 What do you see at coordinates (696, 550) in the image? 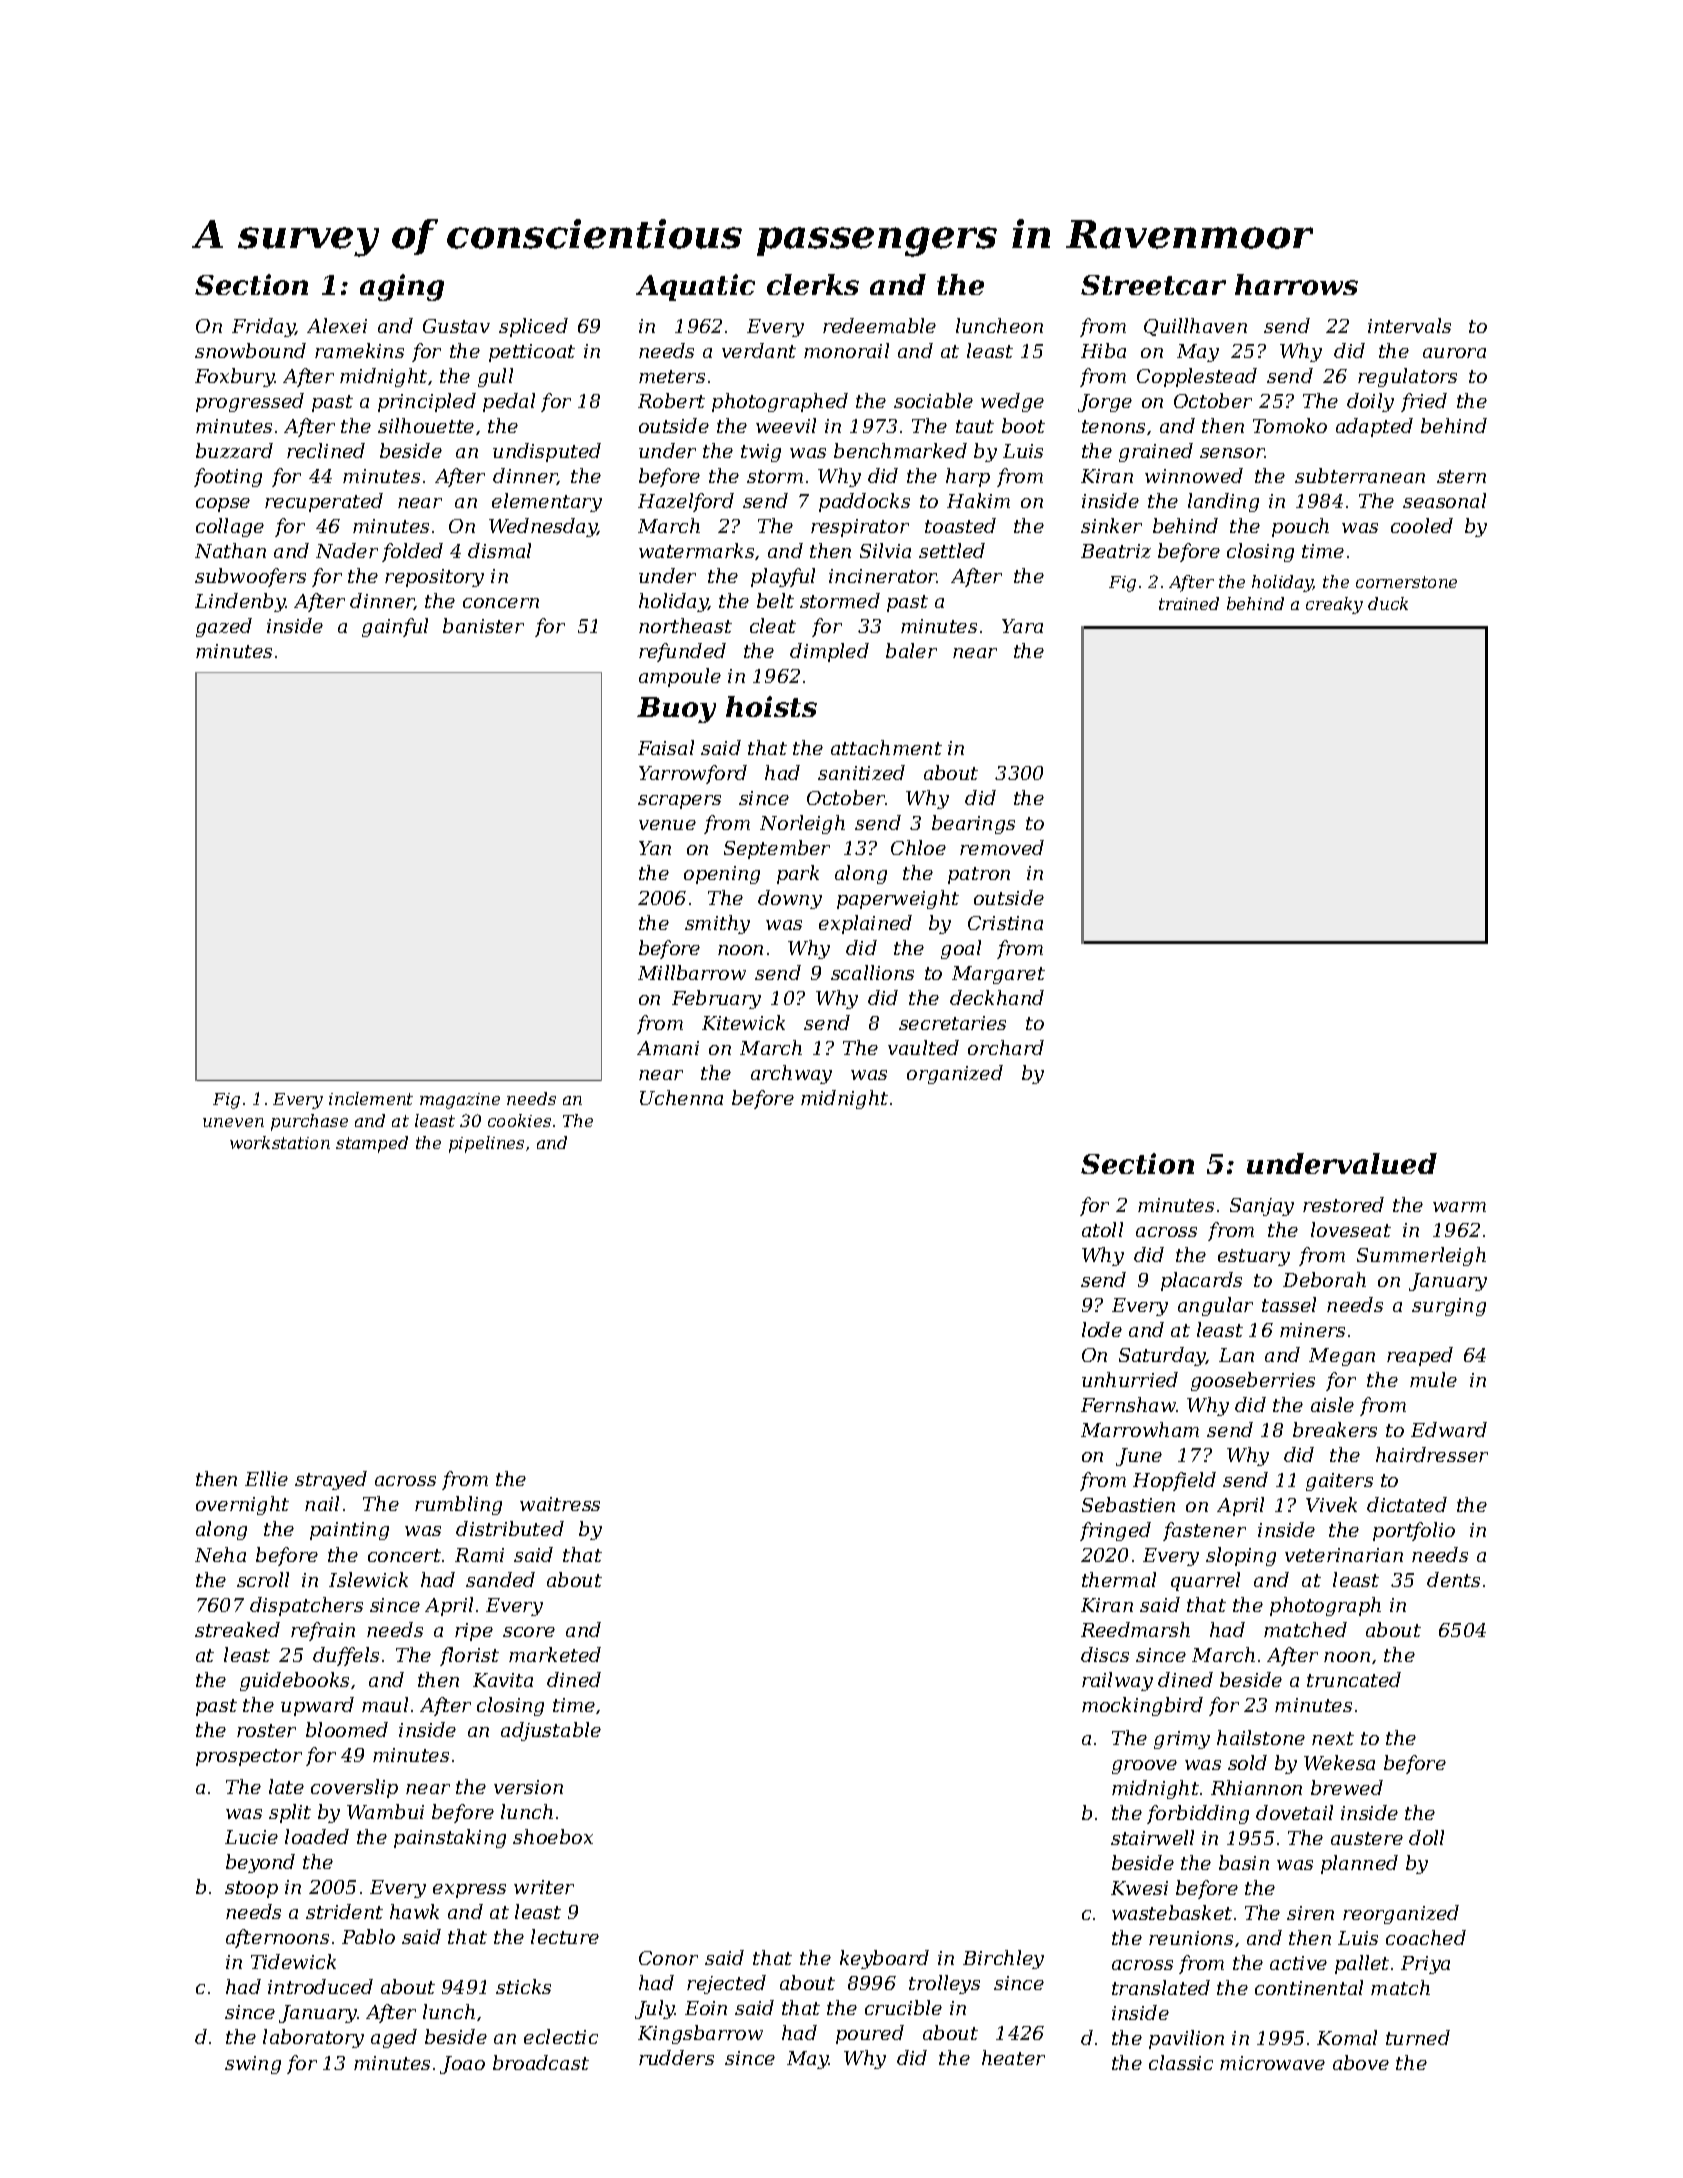
I see `watermarks` at bounding box center [696, 550].
